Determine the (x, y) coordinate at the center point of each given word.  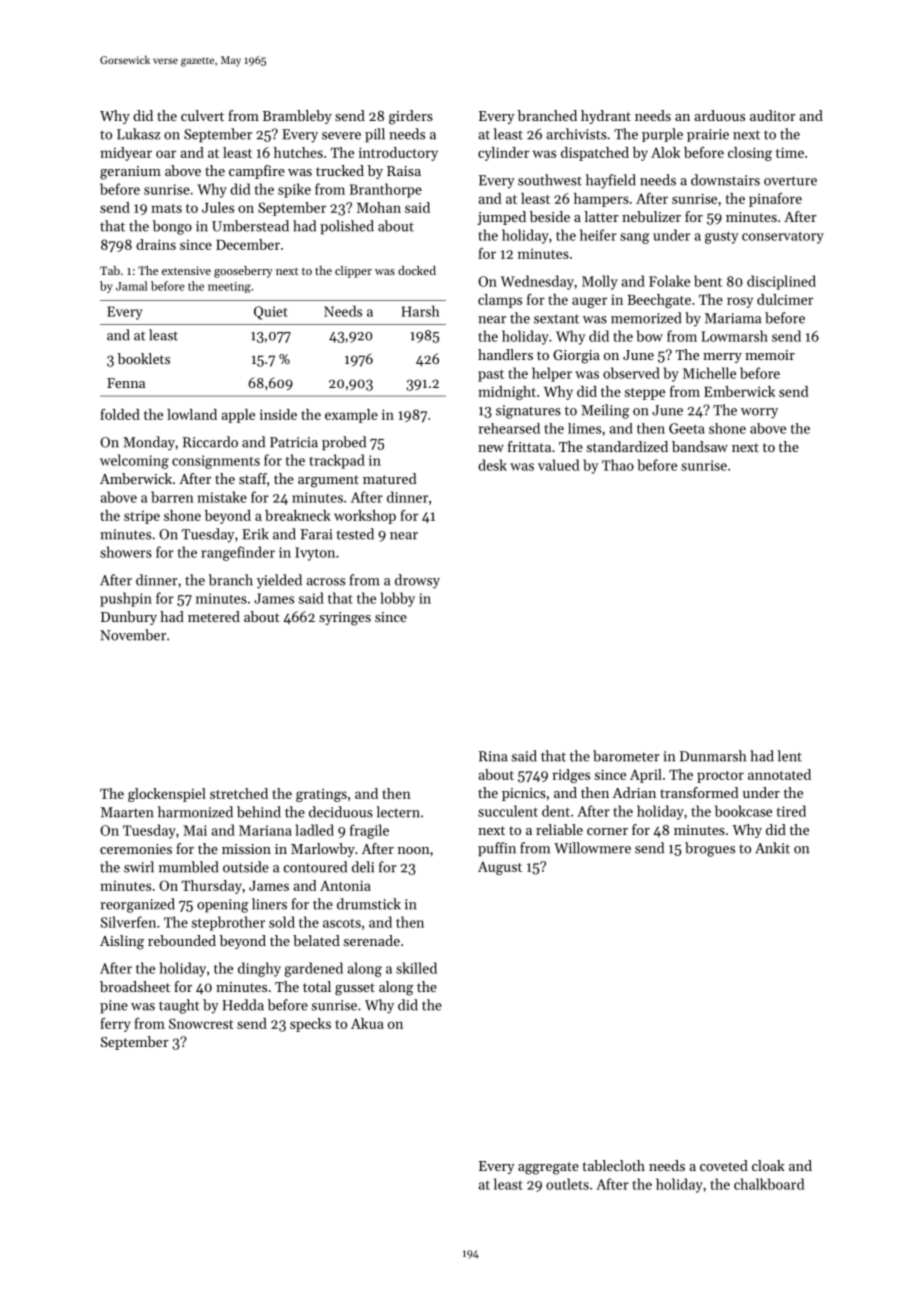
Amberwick (136, 478)
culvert (202, 115)
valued (558, 465)
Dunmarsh (713, 756)
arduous (719, 115)
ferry (115, 1025)
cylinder (503, 154)
